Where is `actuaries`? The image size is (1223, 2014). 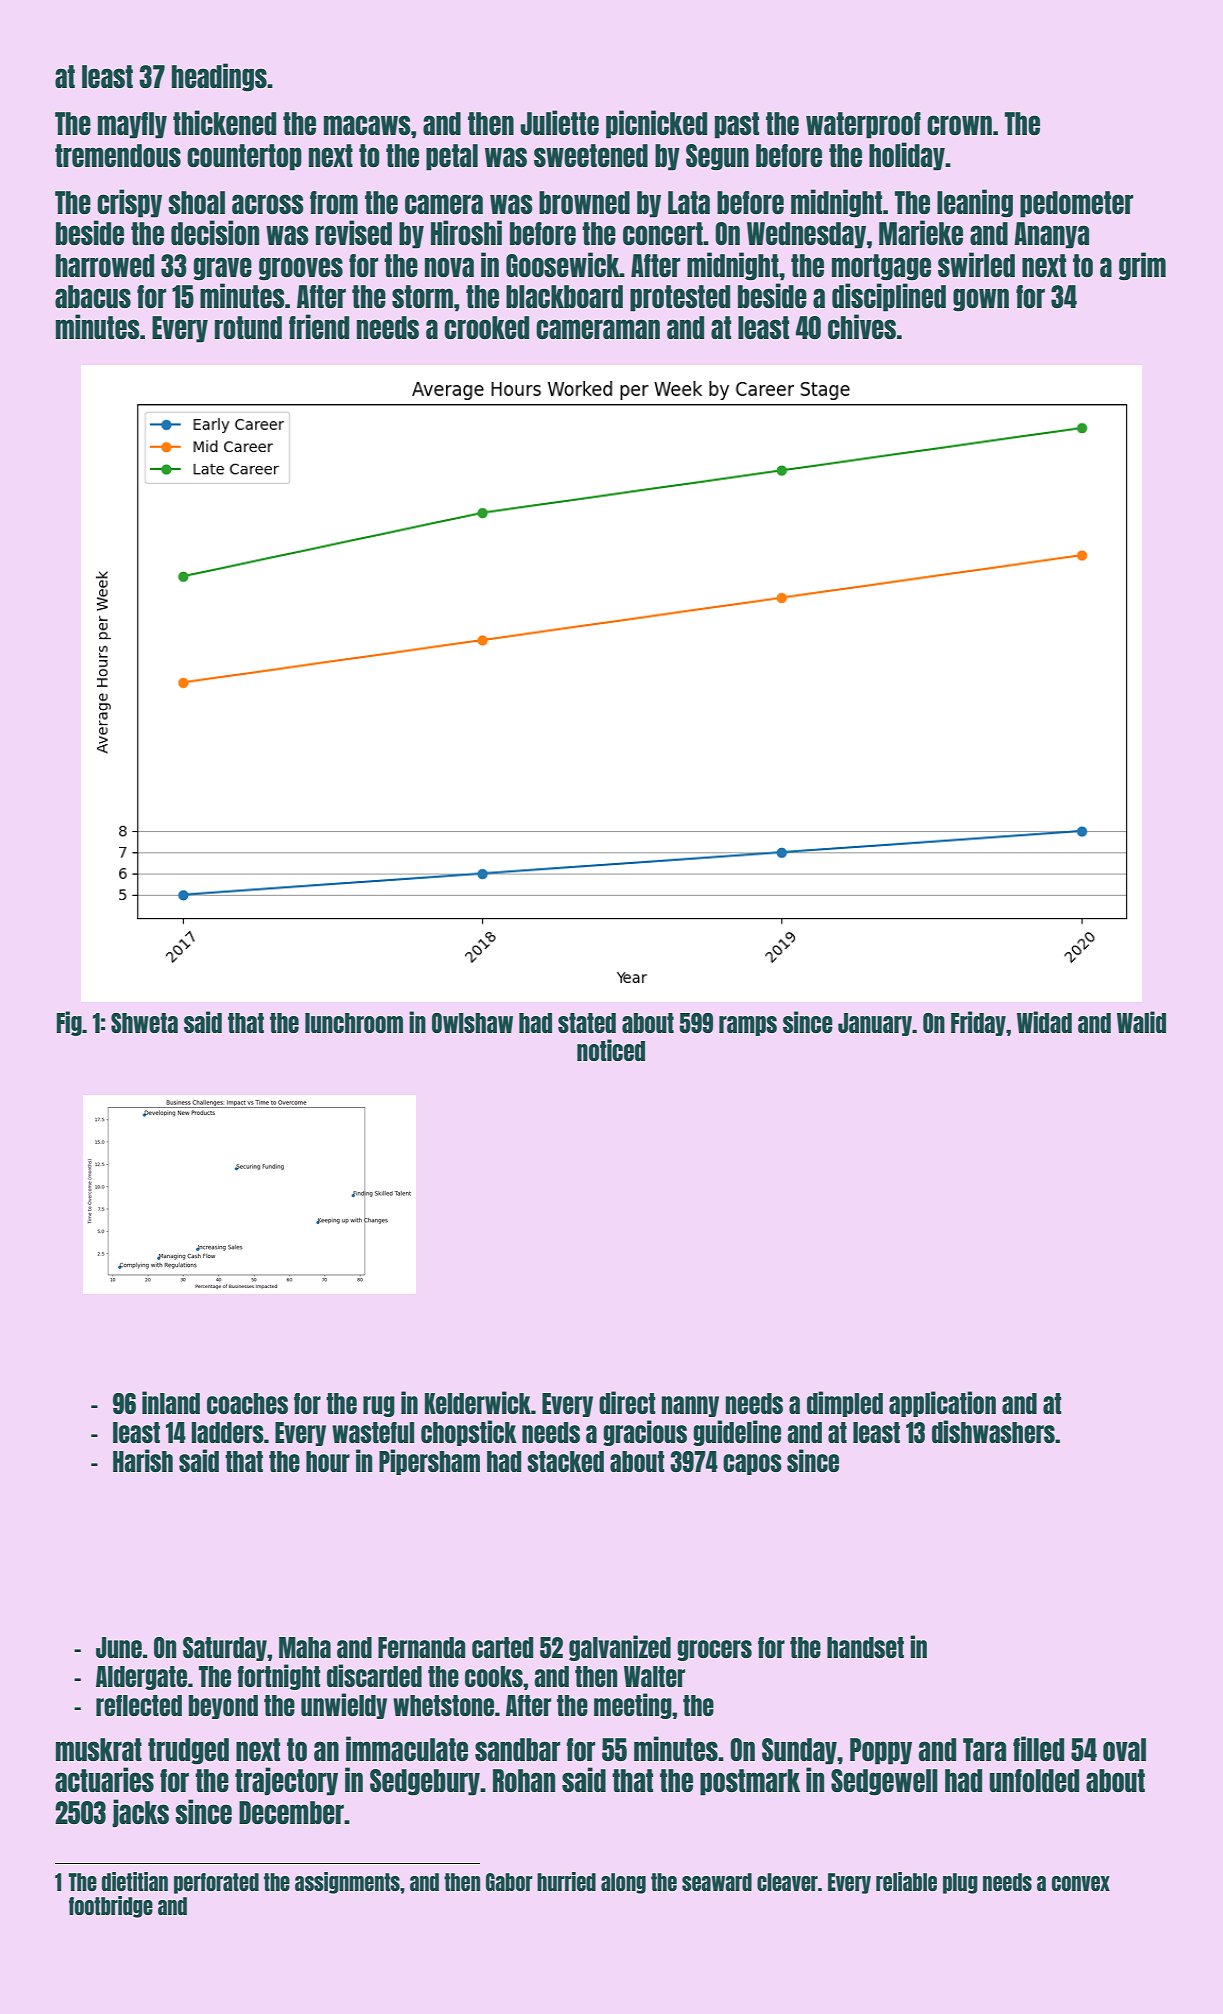
actuaries is located at coordinates (104, 1779).
